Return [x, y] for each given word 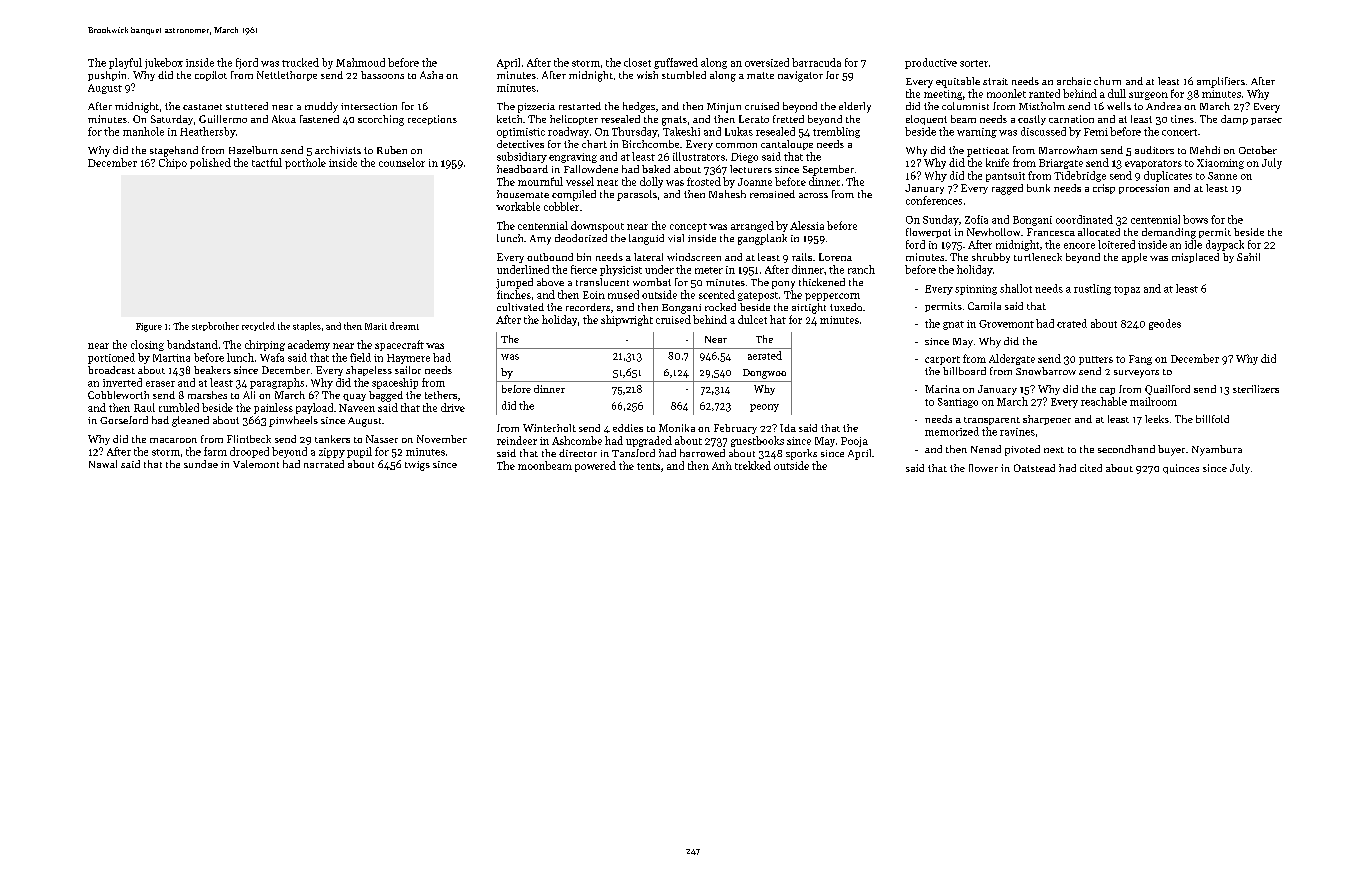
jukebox [164, 63]
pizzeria [536, 108]
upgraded [649, 441]
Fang [1140, 360]
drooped [249, 452]
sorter [974, 63]
